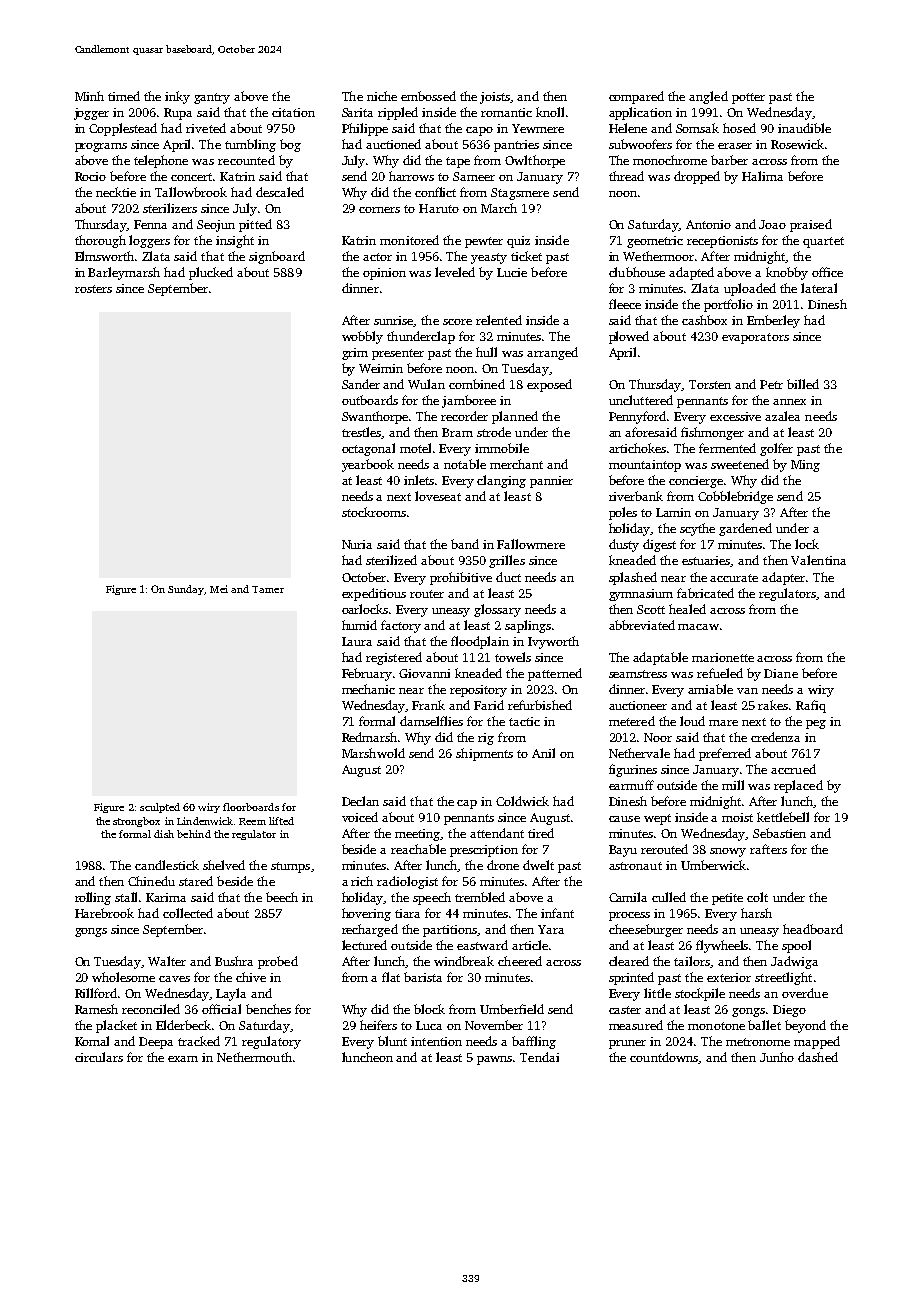  Describe the element at coordinates (776, 449) in the document. I see `golfer` at that location.
